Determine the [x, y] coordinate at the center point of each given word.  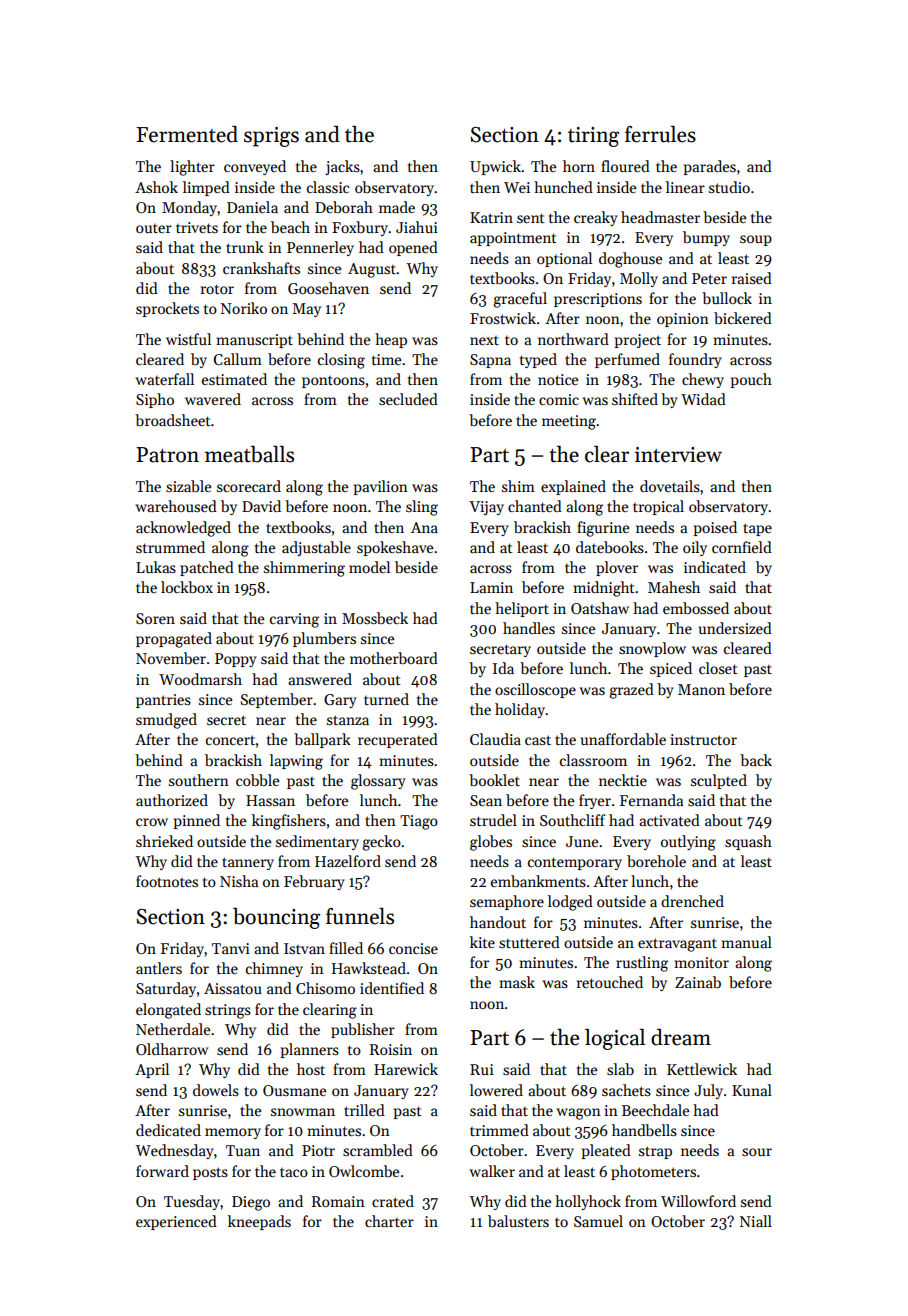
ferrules [660, 134]
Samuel [598, 1221]
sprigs [271, 137]
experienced [176, 1222]
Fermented [187, 134]
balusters [518, 1221]
